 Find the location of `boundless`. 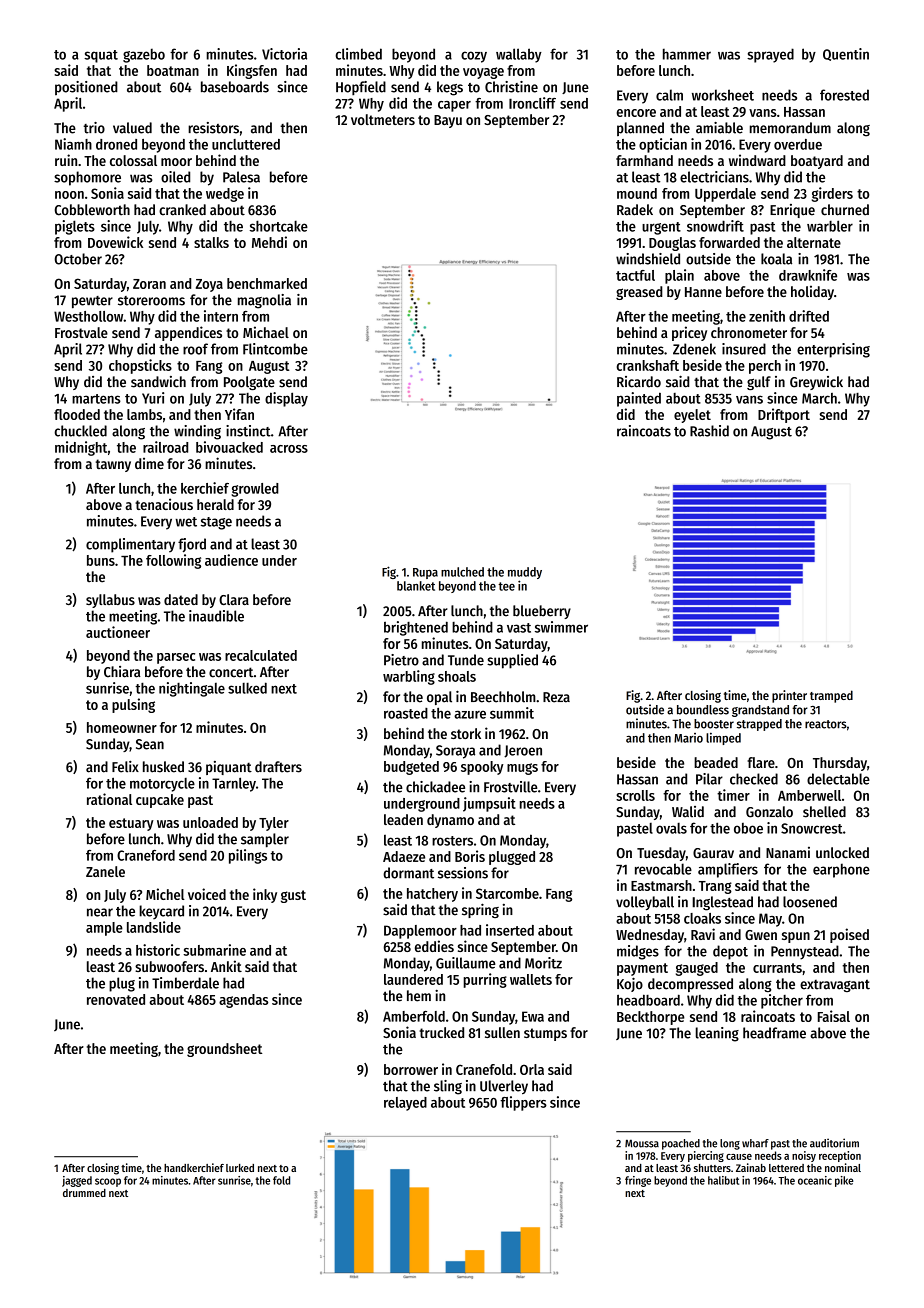

boundless is located at coordinates (703, 710).
